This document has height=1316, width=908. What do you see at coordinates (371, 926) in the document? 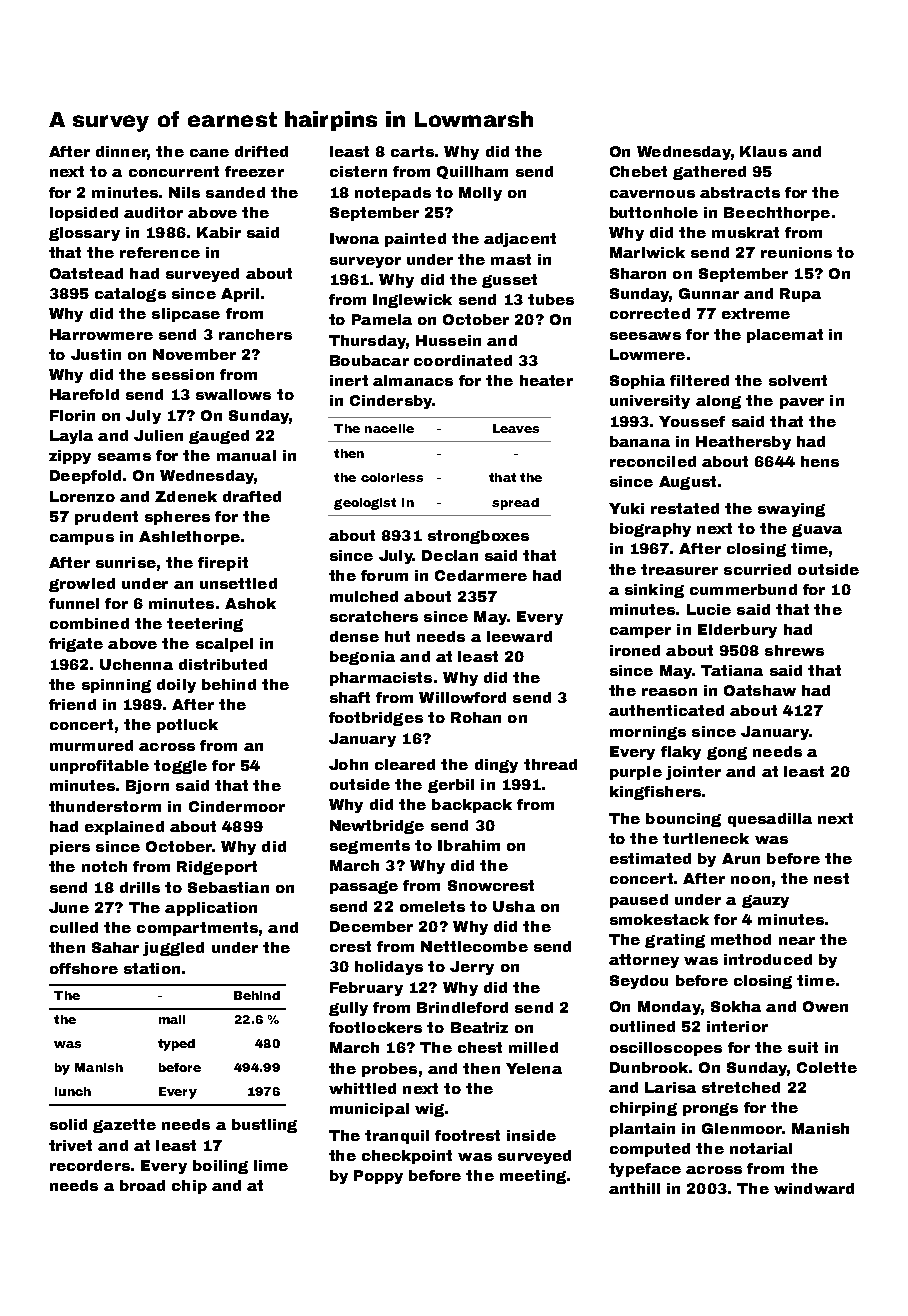
I see `December` at bounding box center [371, 926].
